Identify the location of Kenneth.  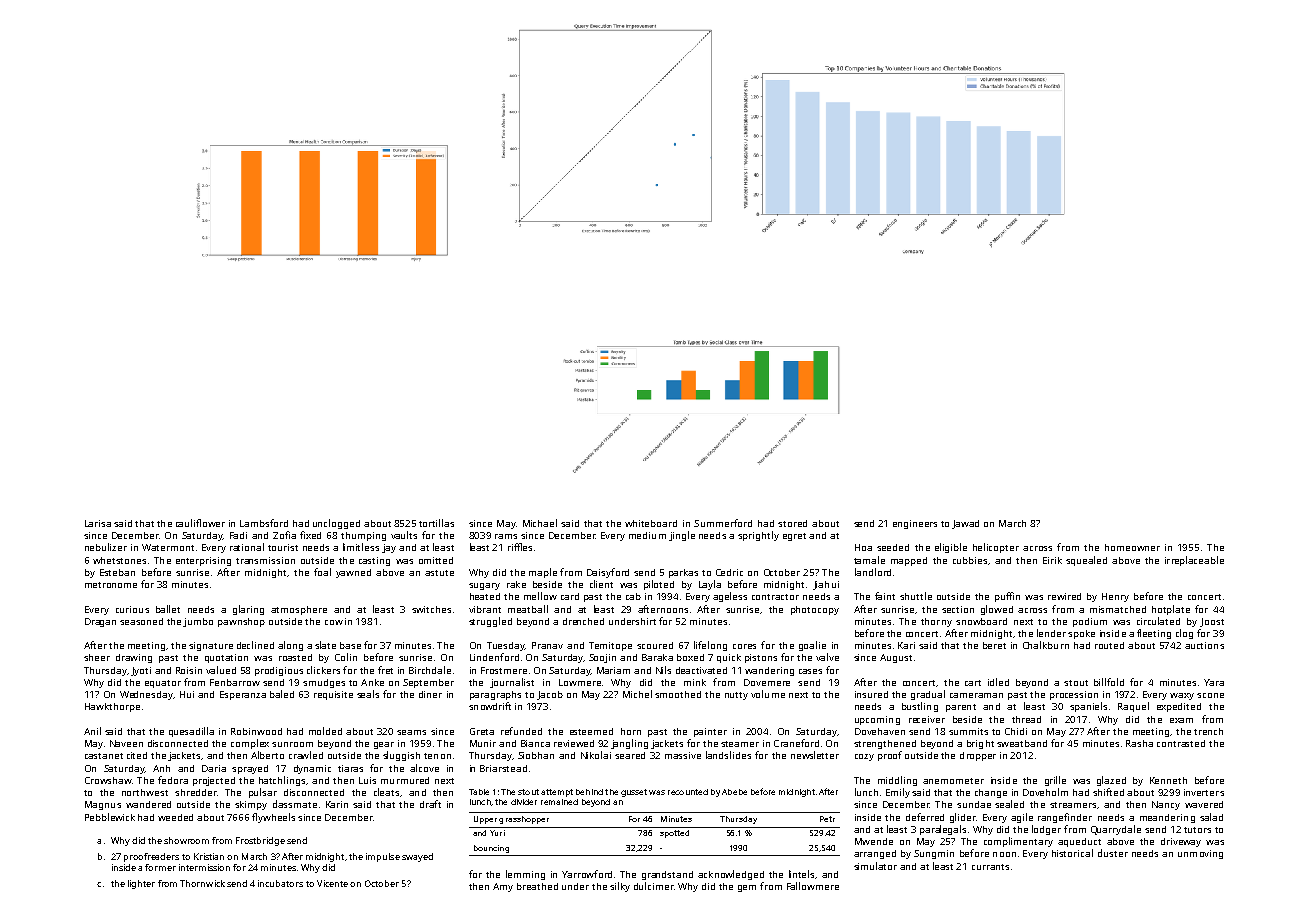
(1168, 780).
